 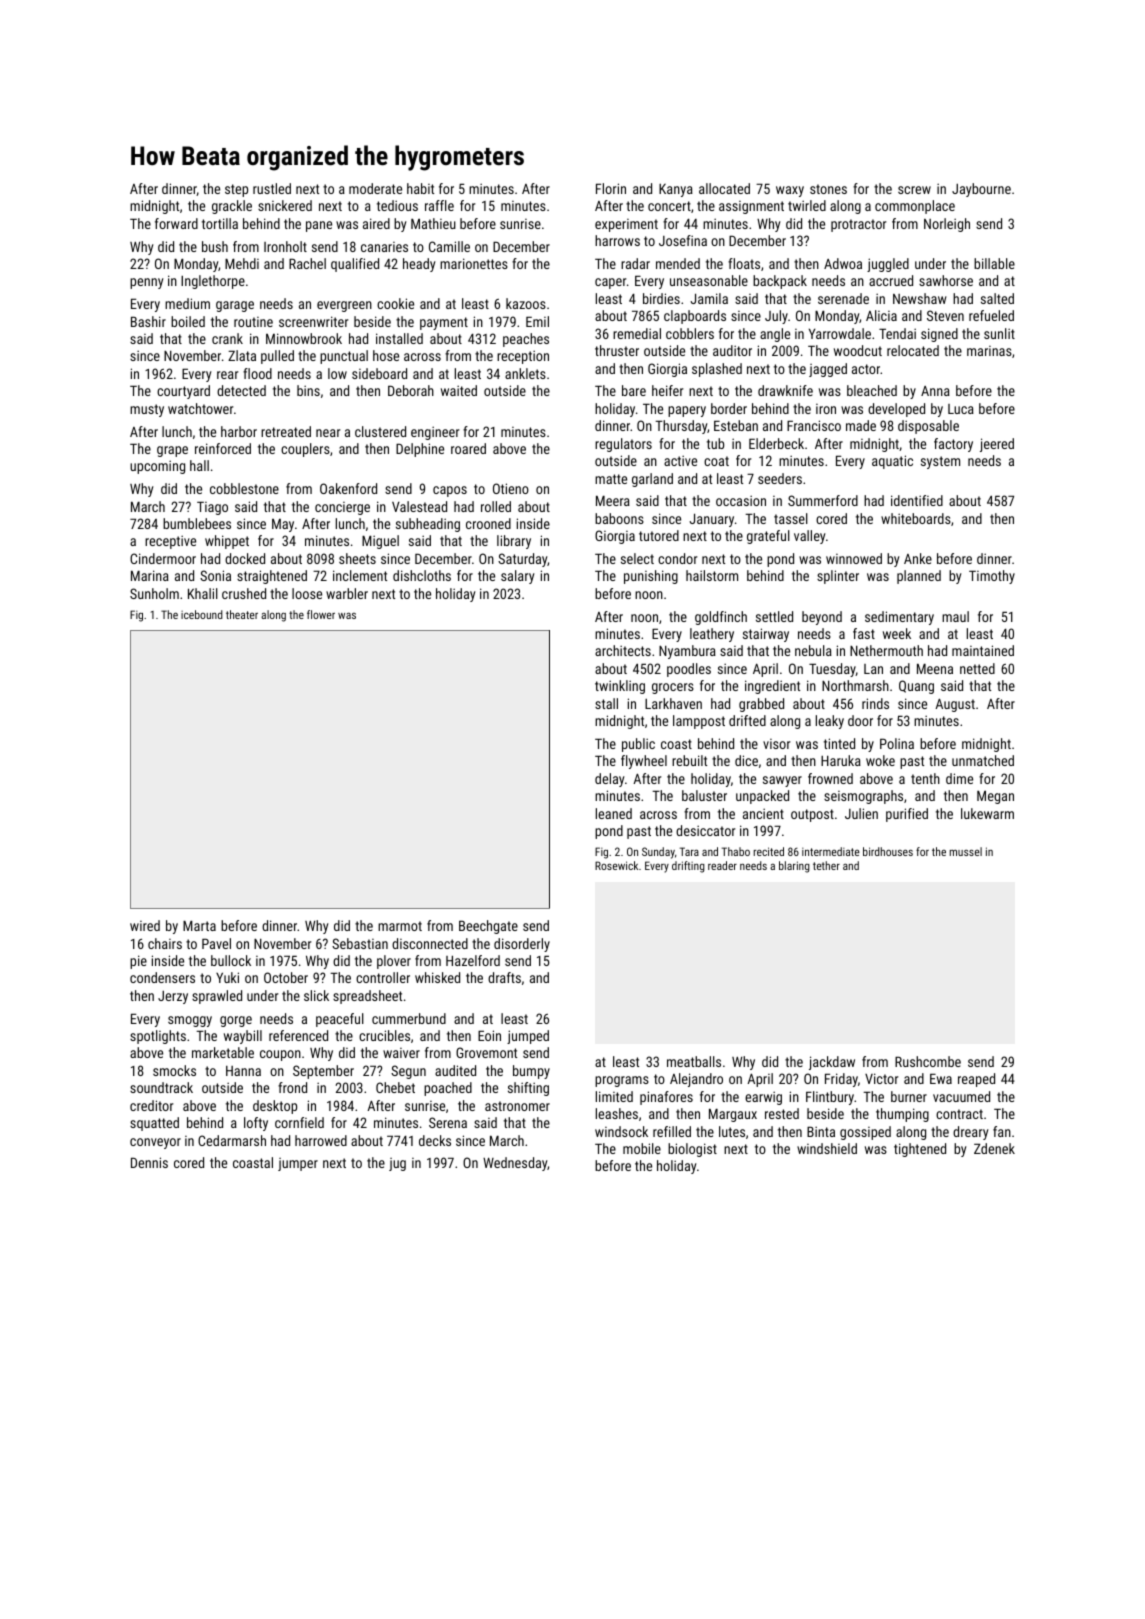 What do you see at coordinates (916, 687) in the screenshot?
I see `Quang` at bounding box center [916, 687].
